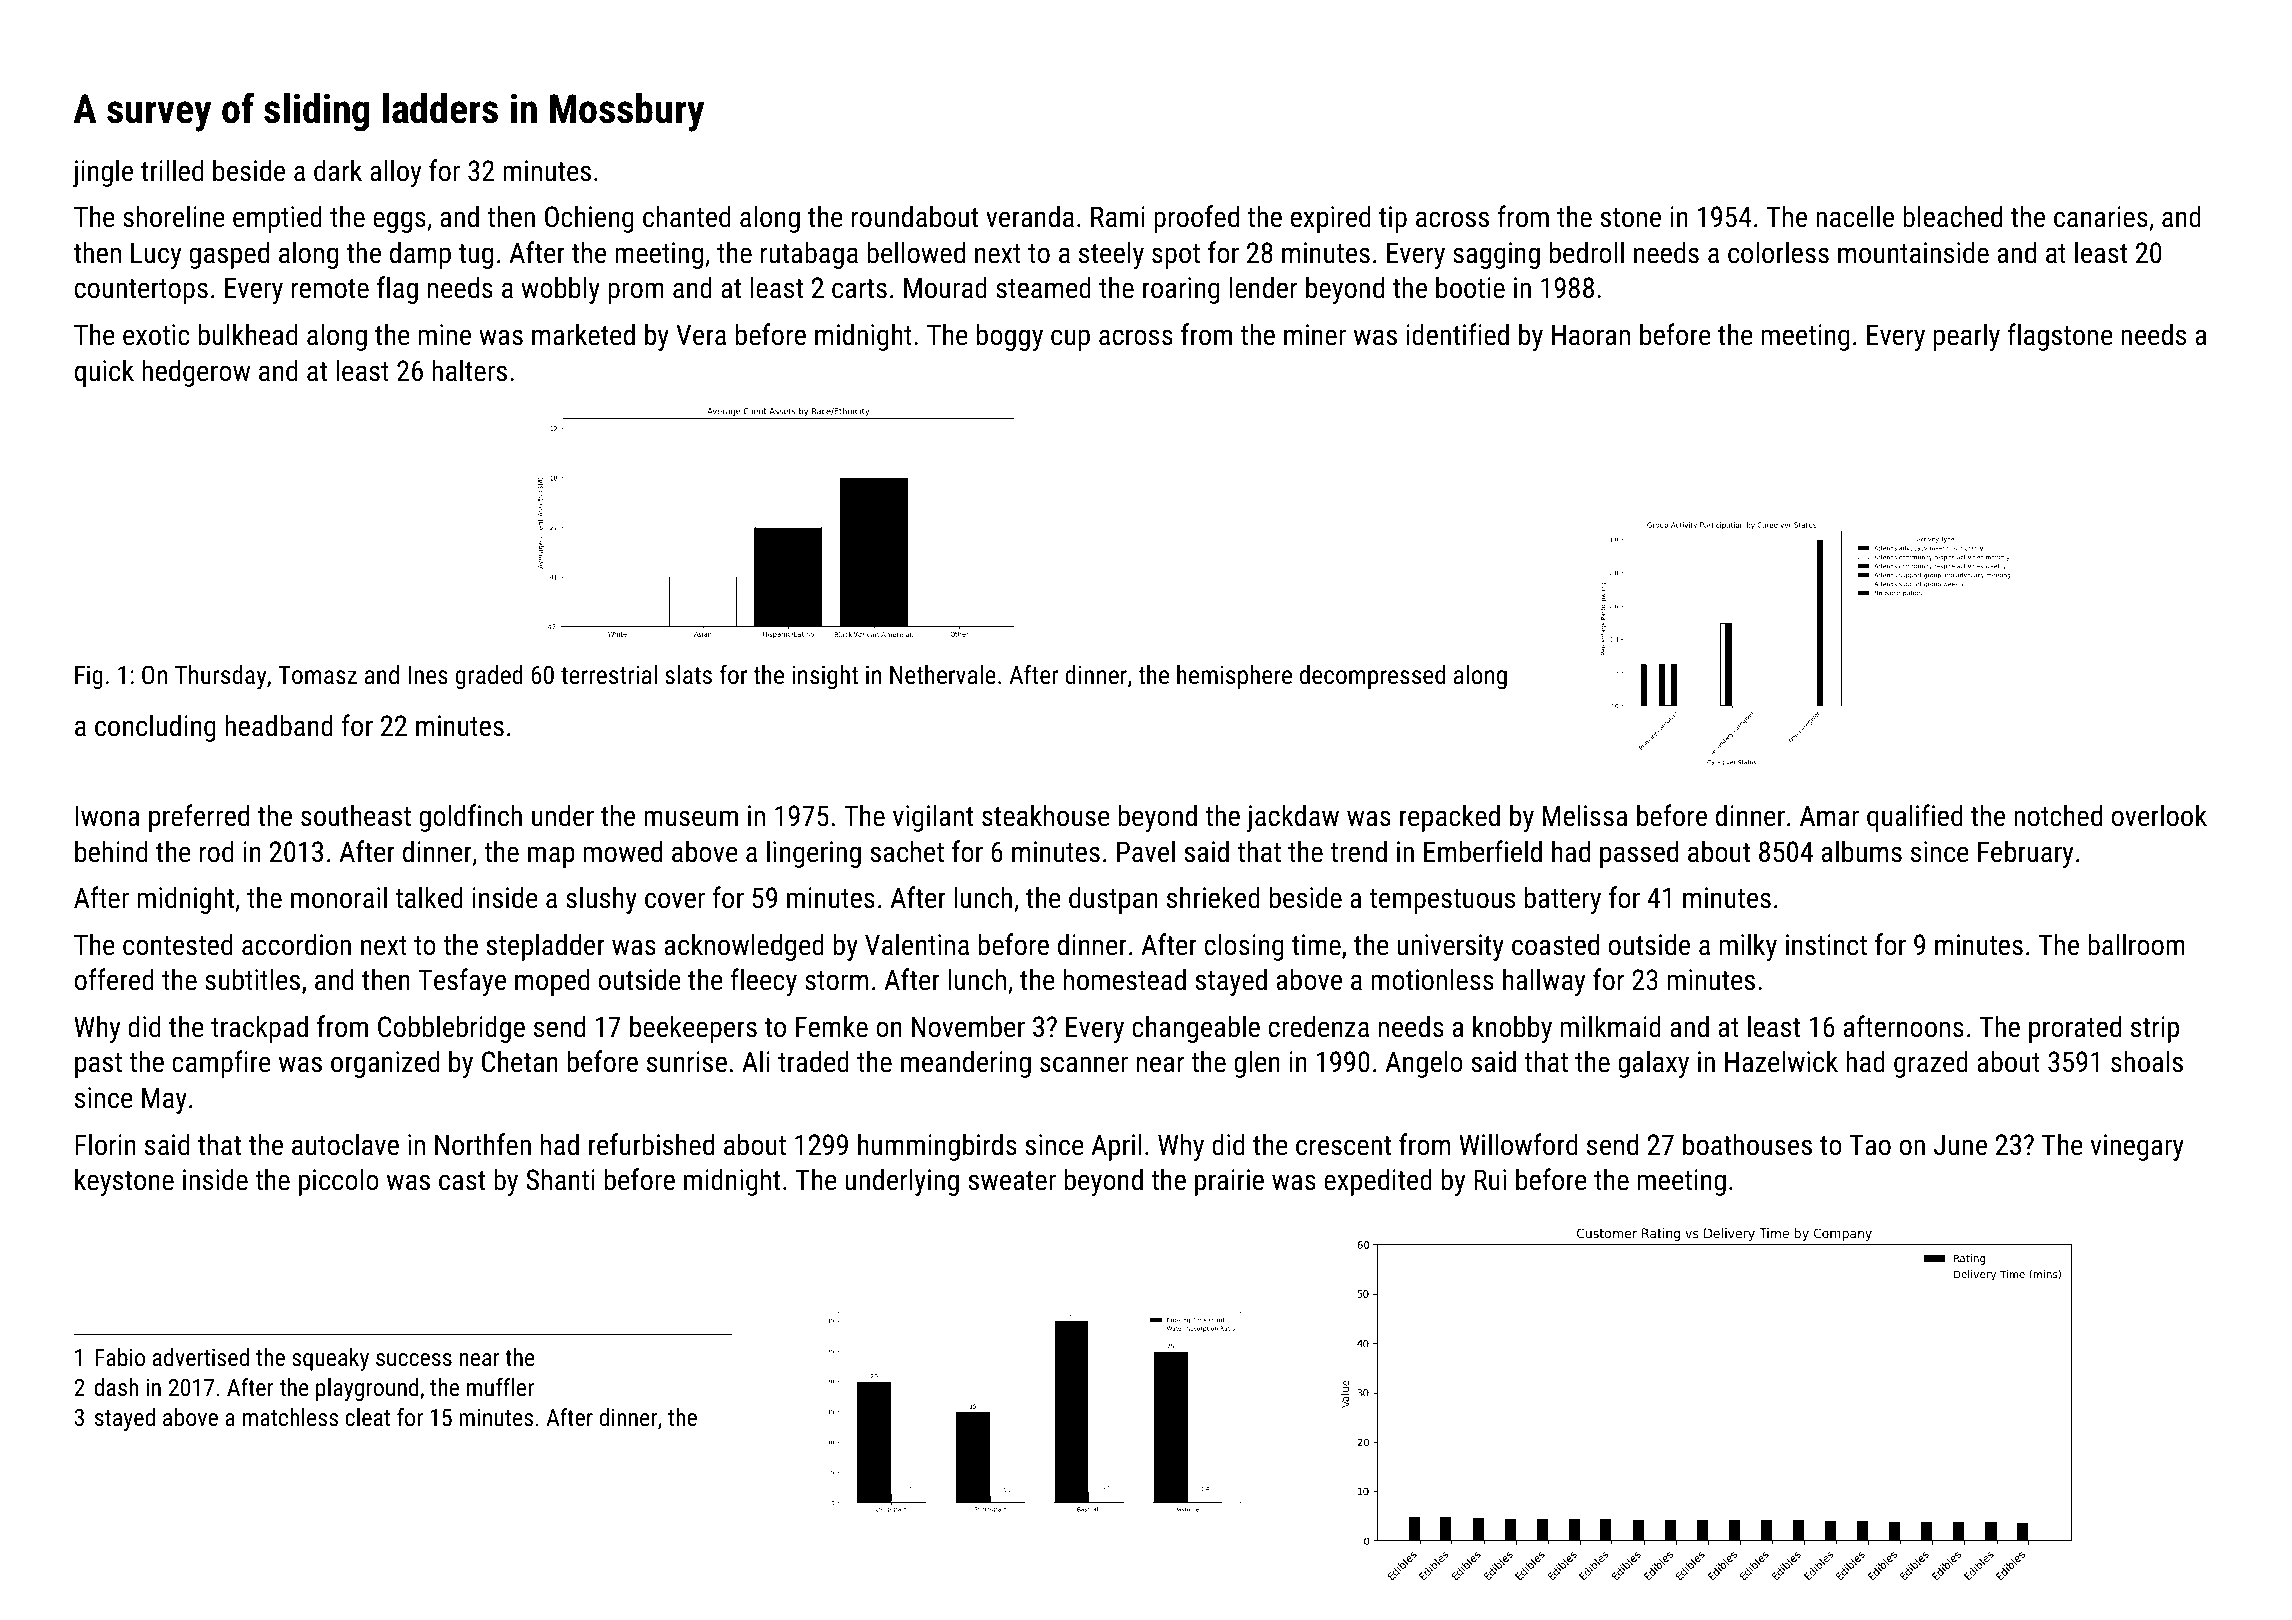 The image size is (2292, 1620). Describe the element at coordinates (1967, 337) in the screenshot. I see `pearly` at that location.
